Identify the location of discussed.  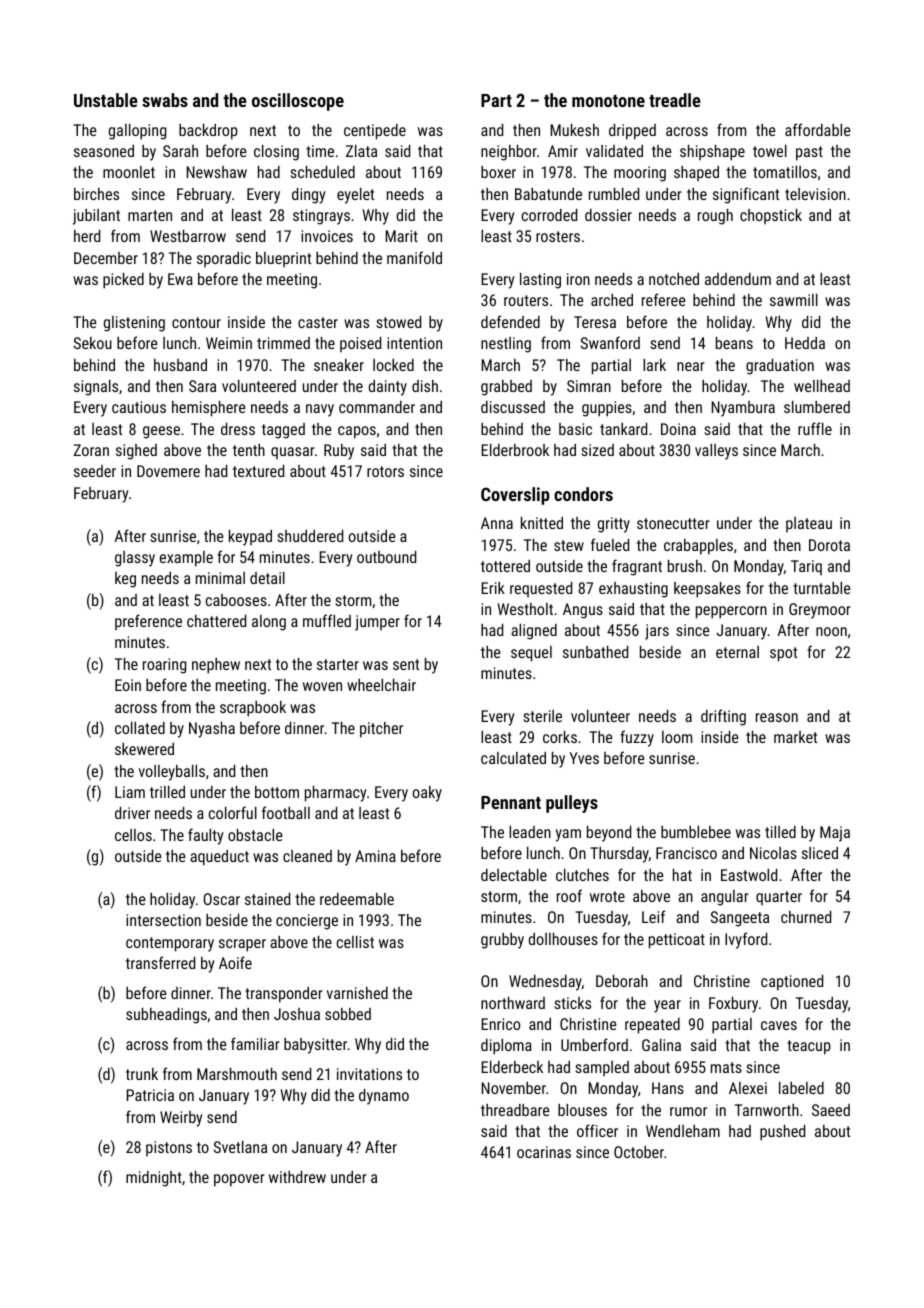
(513, 407).
